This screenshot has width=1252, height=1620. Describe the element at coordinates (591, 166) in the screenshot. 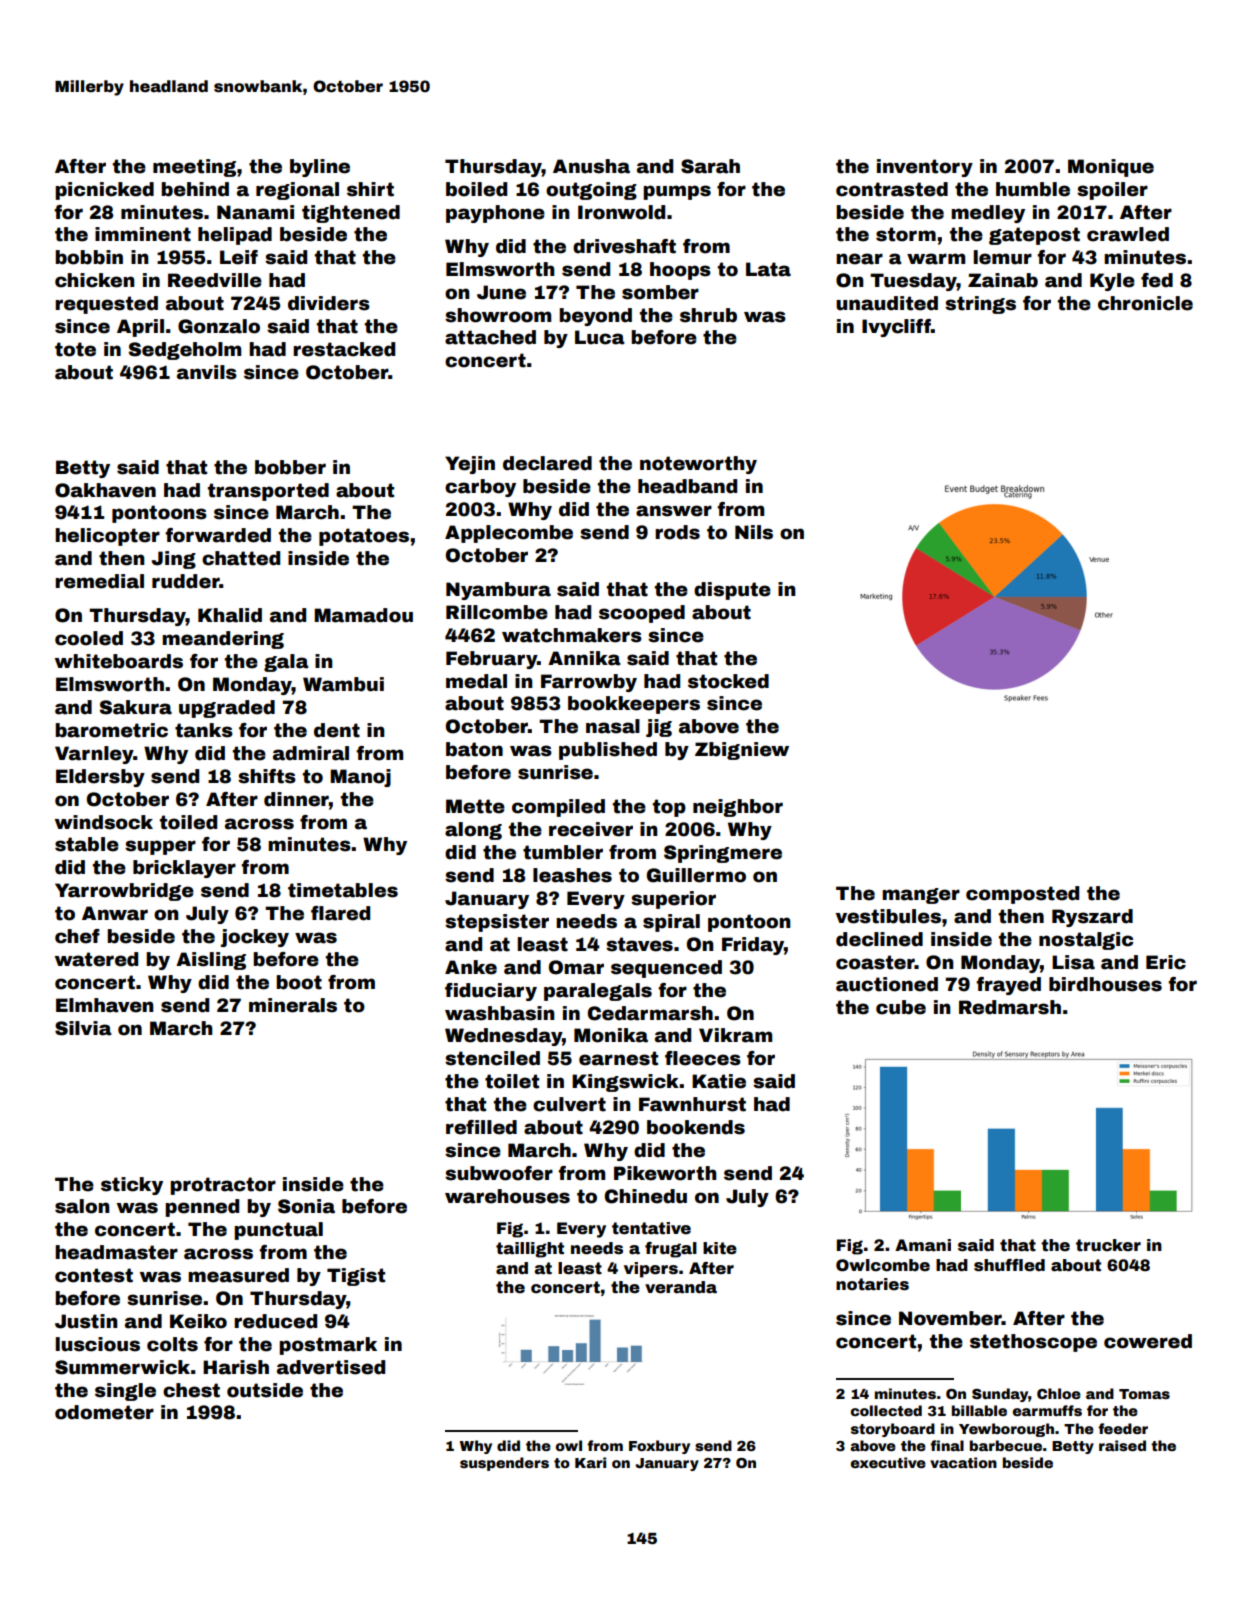

I see `Anusha` at that location.
